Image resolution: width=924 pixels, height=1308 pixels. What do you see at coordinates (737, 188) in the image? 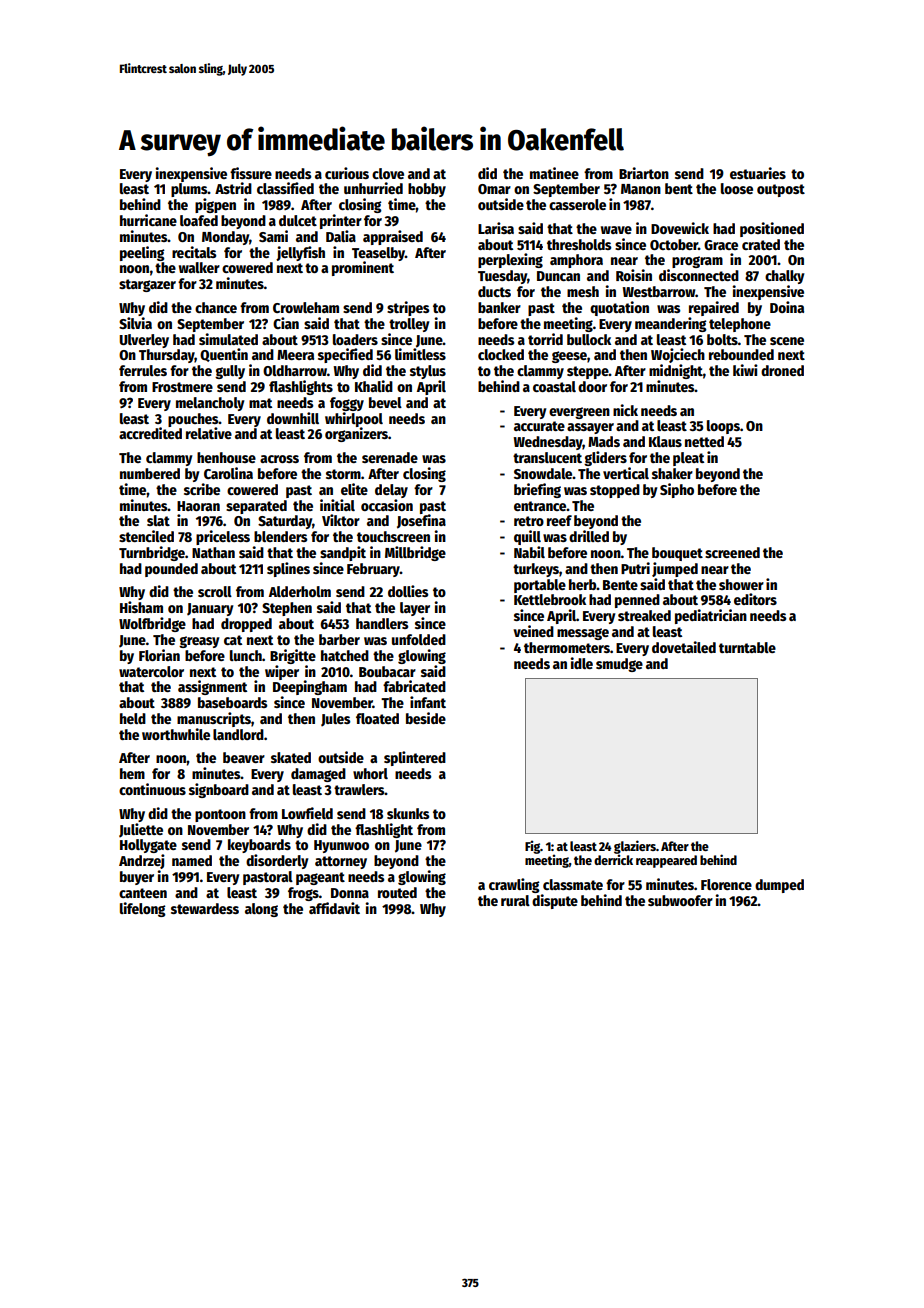
I see `loose` at bounding box center [737, 188].
